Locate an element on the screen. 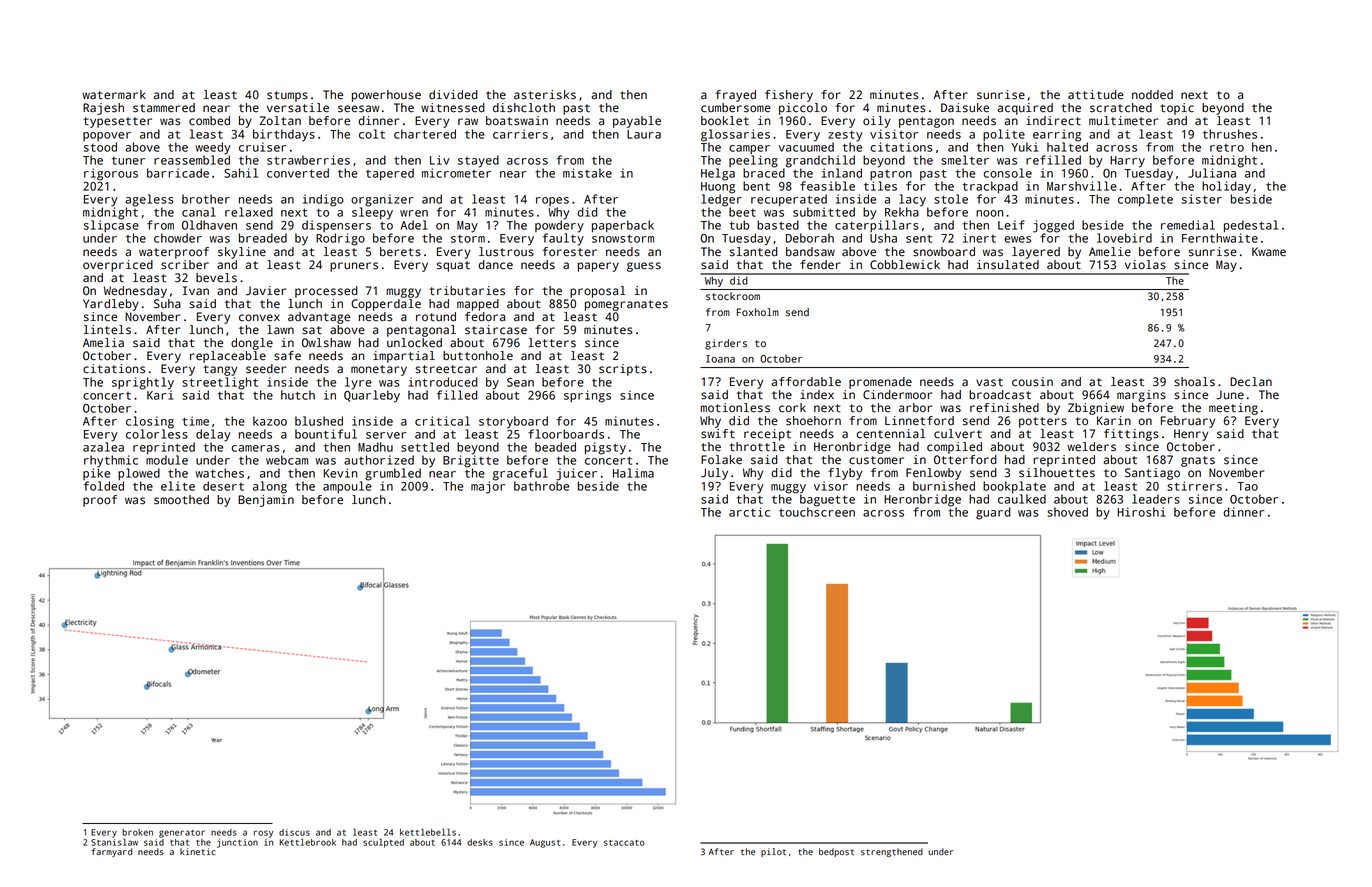 The width and height of the screenshot is (1372, 887). insulated is located at coordinates (1008, 265).
